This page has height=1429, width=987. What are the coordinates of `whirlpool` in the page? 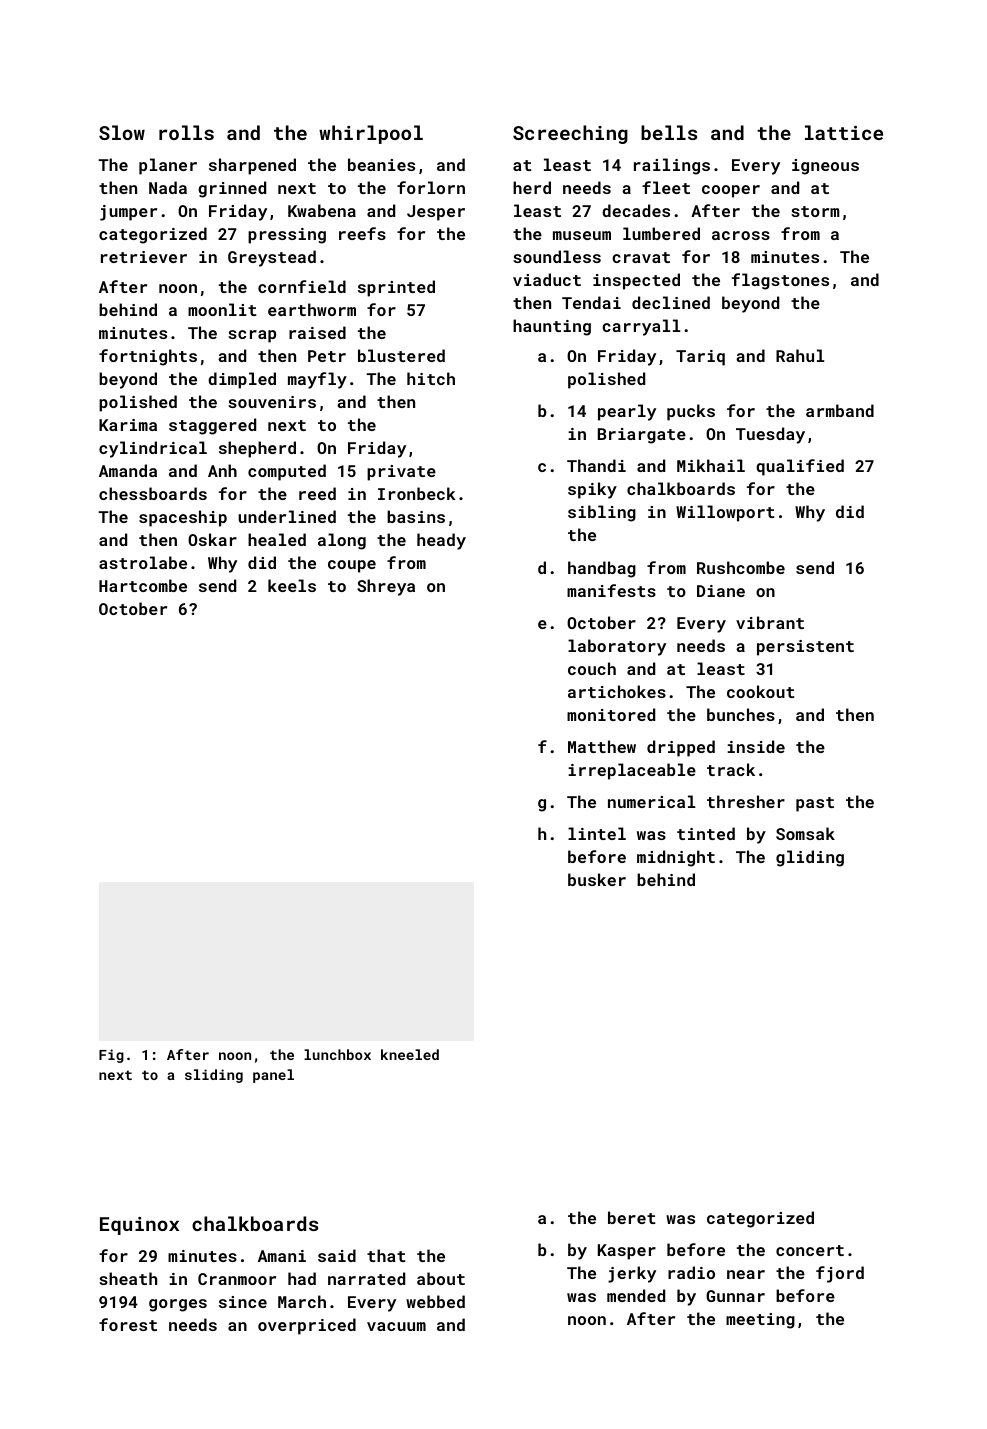 It's located at (371, 134).
